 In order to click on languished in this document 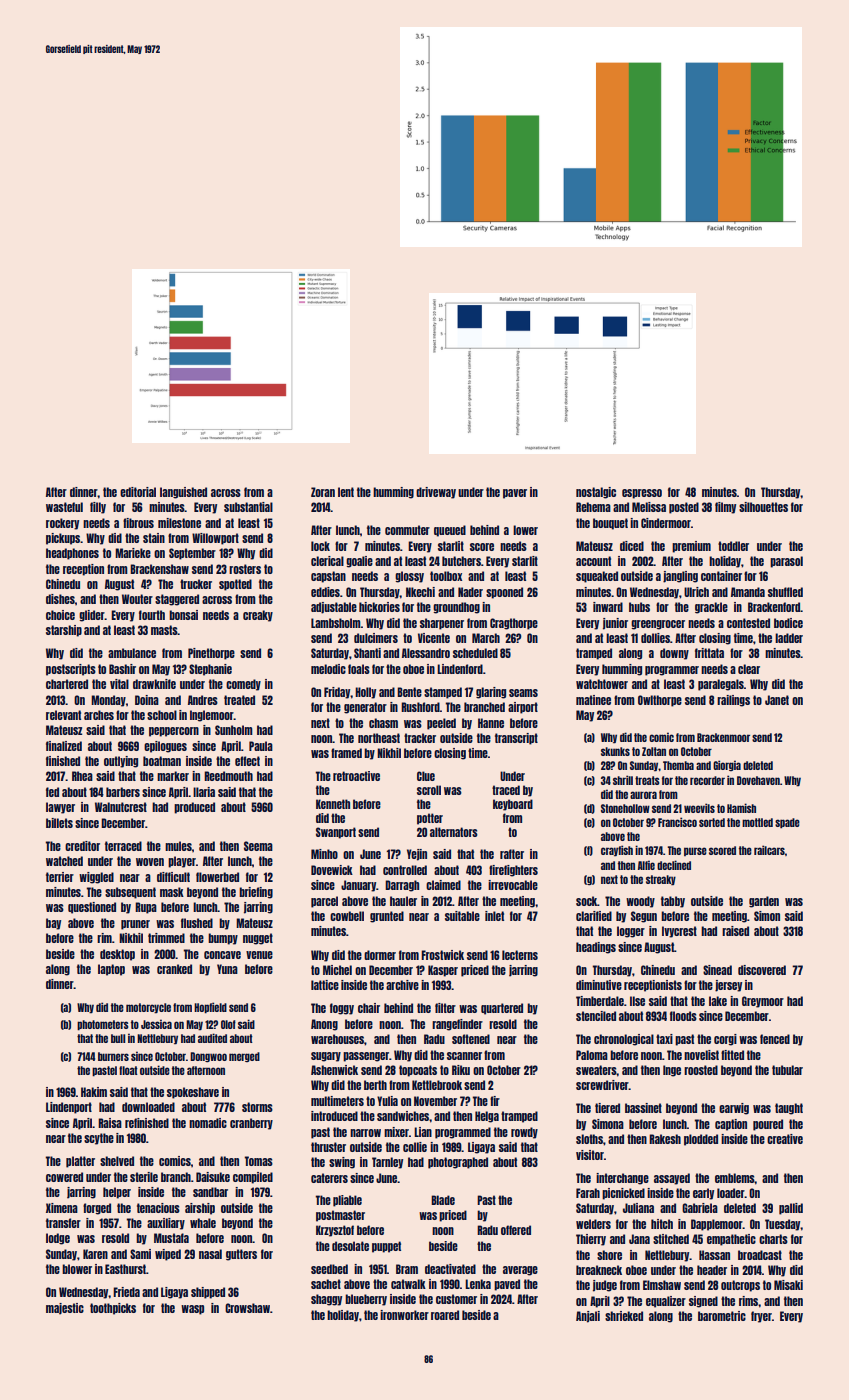, I will do `click(183, 493)`.
